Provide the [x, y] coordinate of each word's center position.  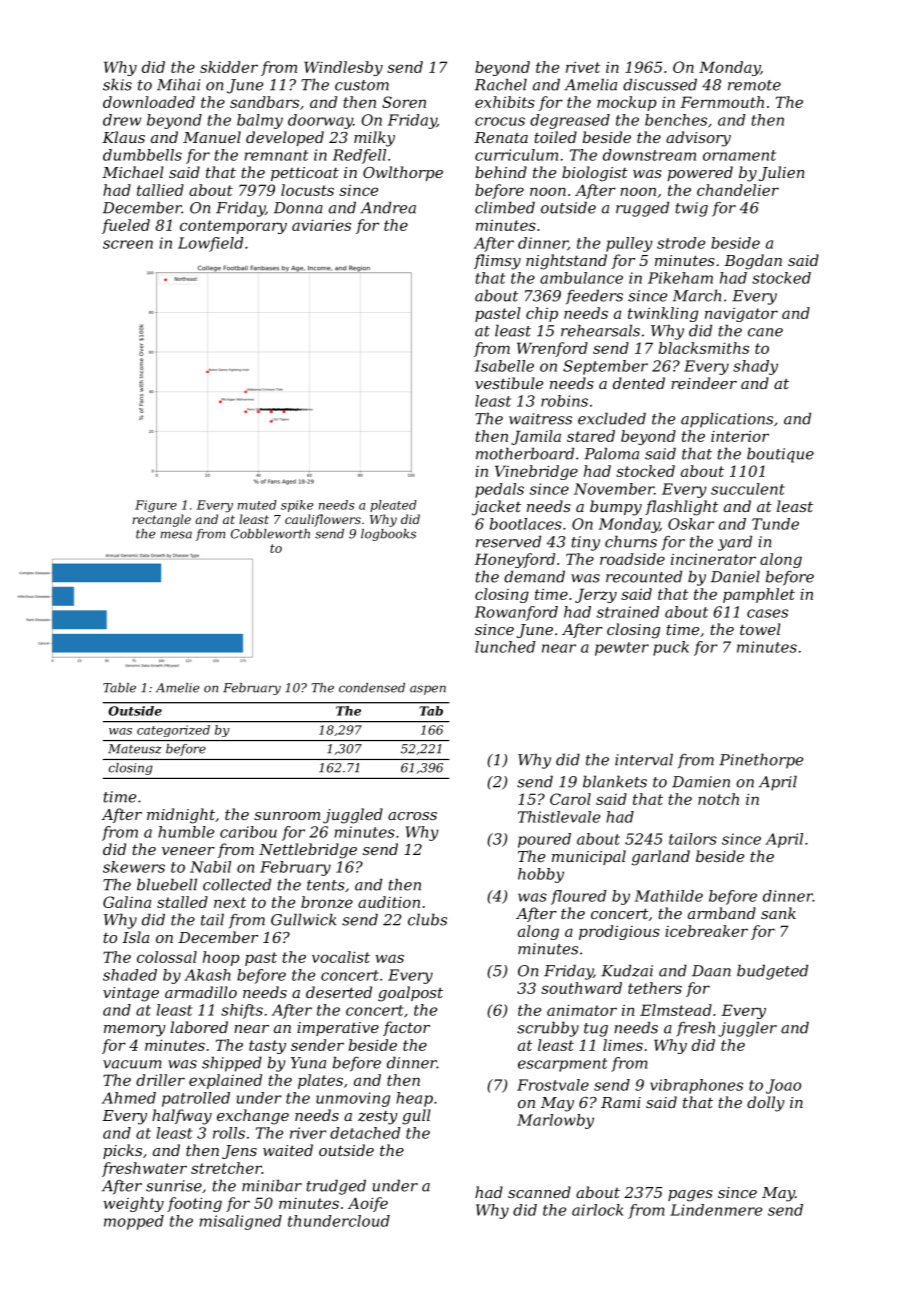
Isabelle [504, 366]
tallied [160, 190]
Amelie [177, 688]
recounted [644, 576]
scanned [539, 1192]
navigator [741, 314]
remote [754, 85]
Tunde [775, 524]
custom [362, 85]
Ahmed [129, 1098]
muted [257, 505]
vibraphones [696, 1086]
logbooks [388, 535]
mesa [176, 535]
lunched [505, 647]
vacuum [132, 1064]
